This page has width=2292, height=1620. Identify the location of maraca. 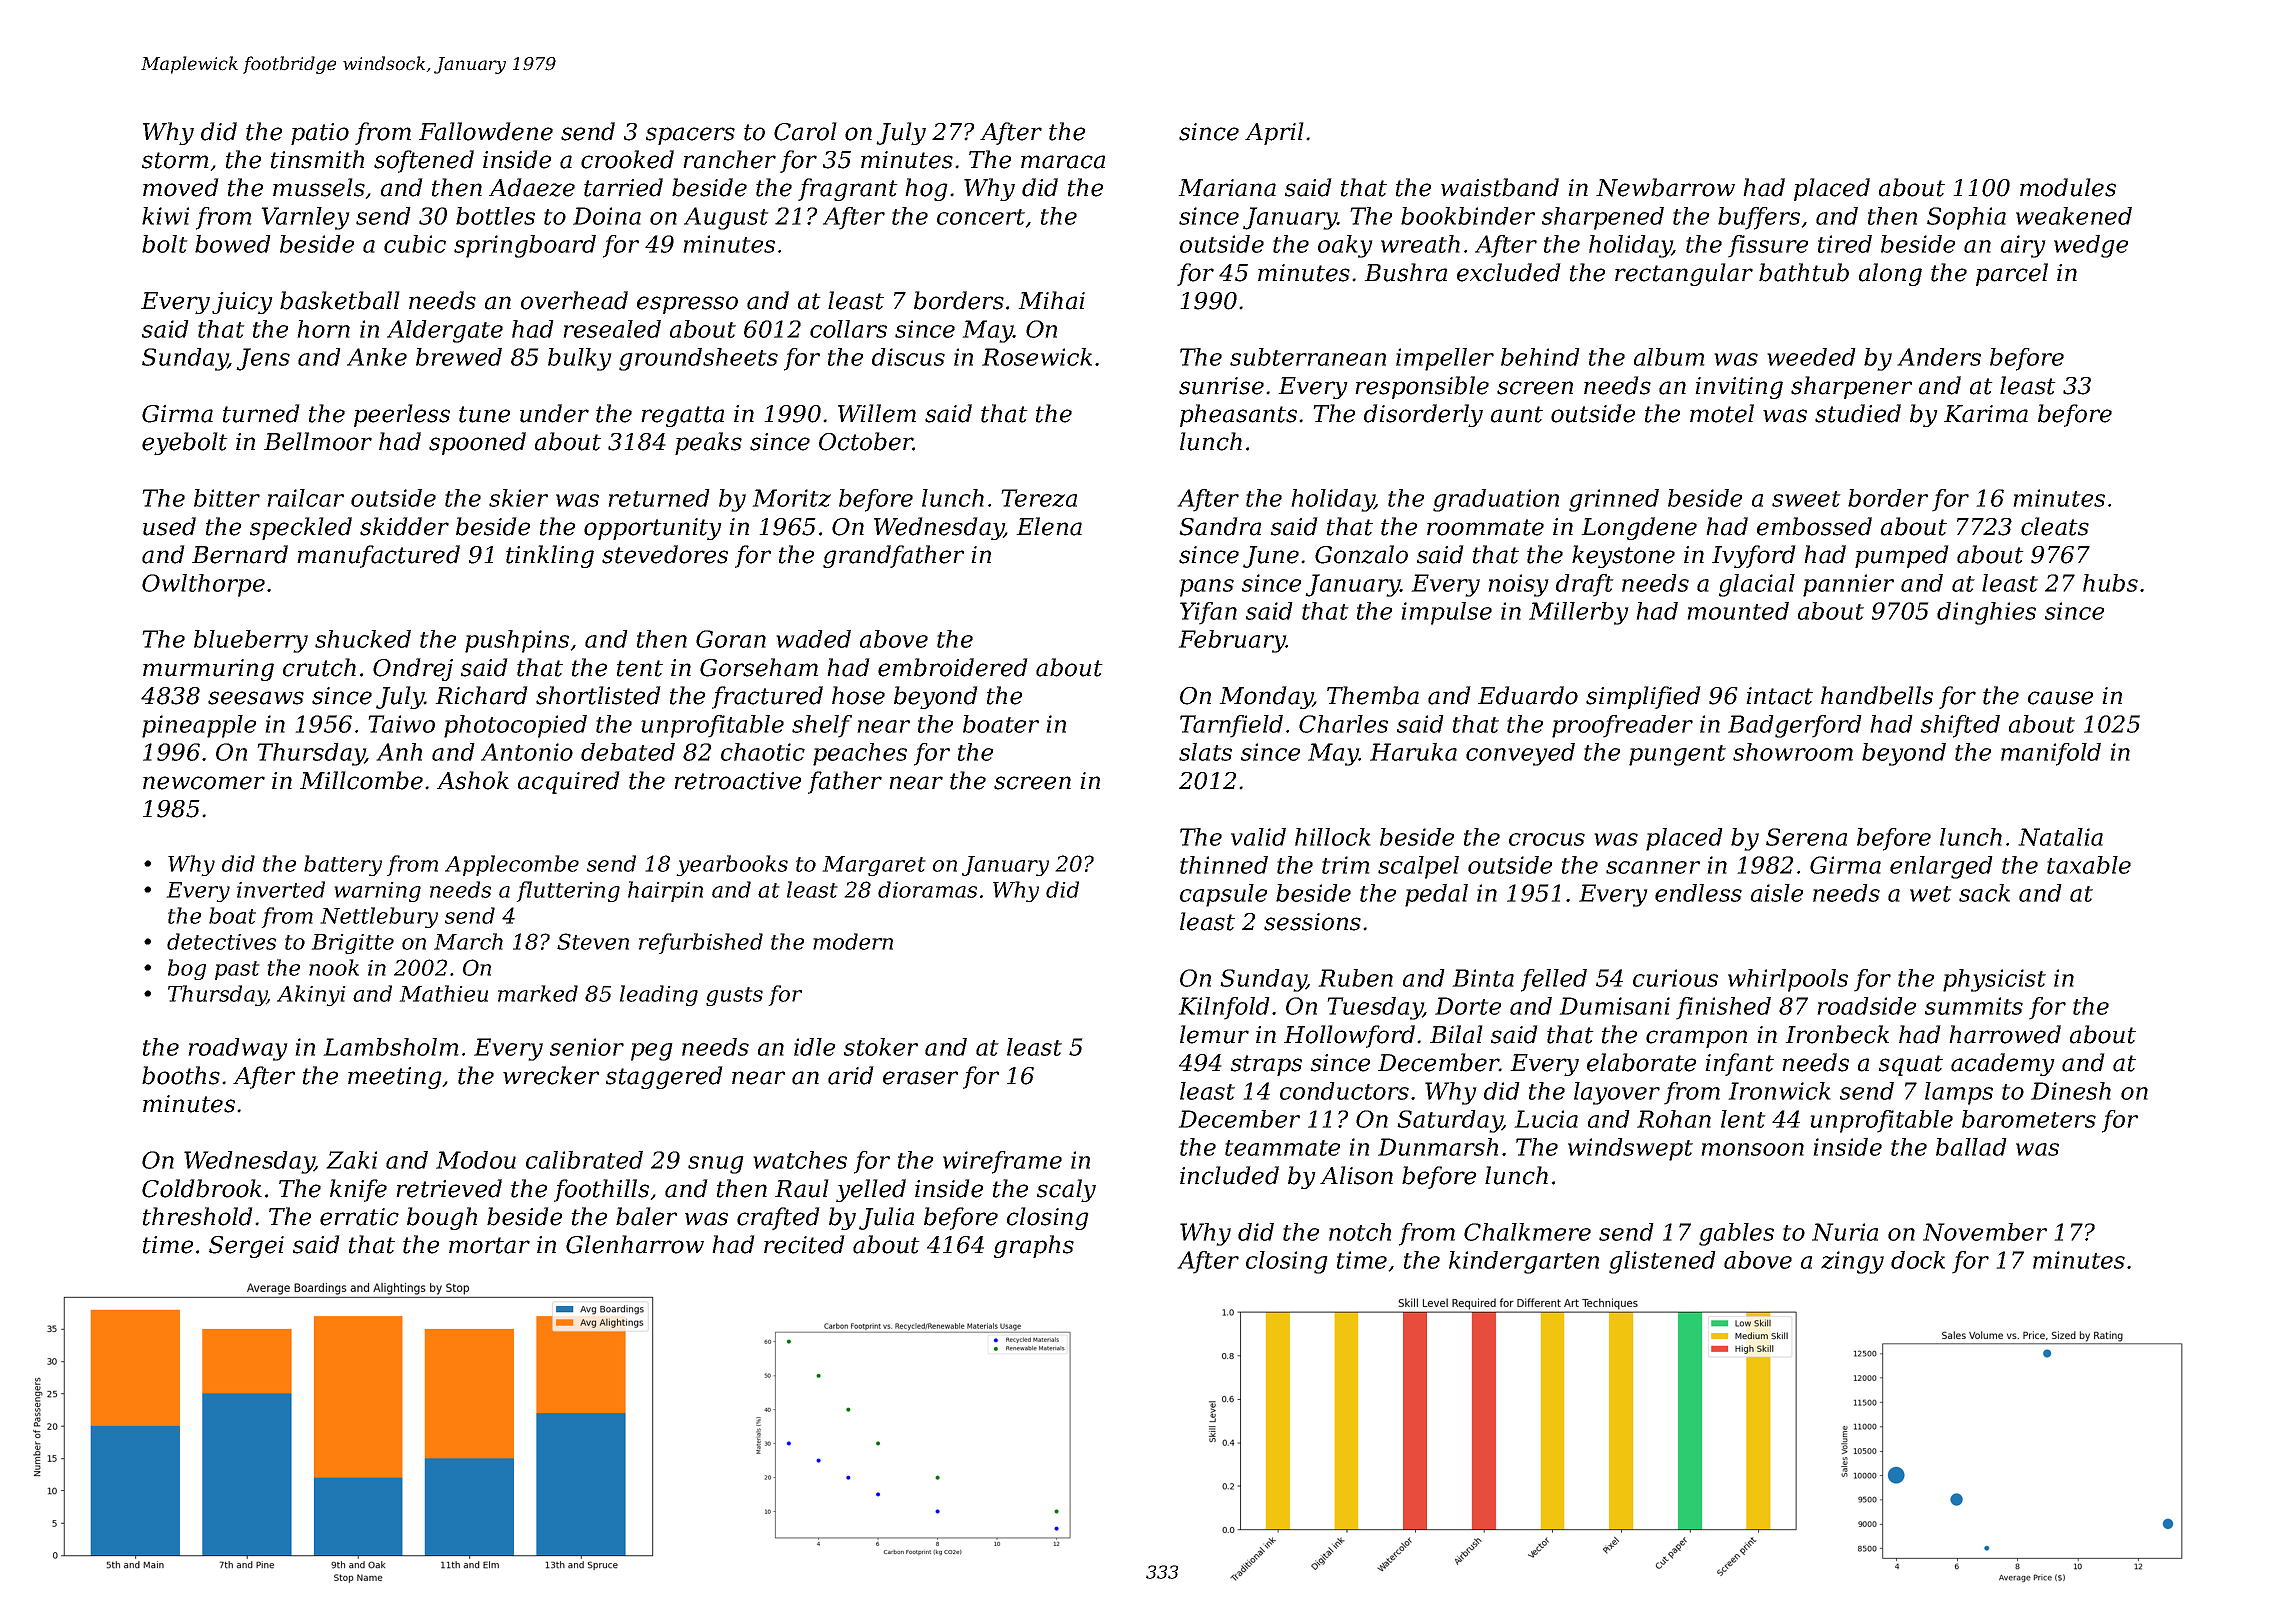
(1063, 162).
